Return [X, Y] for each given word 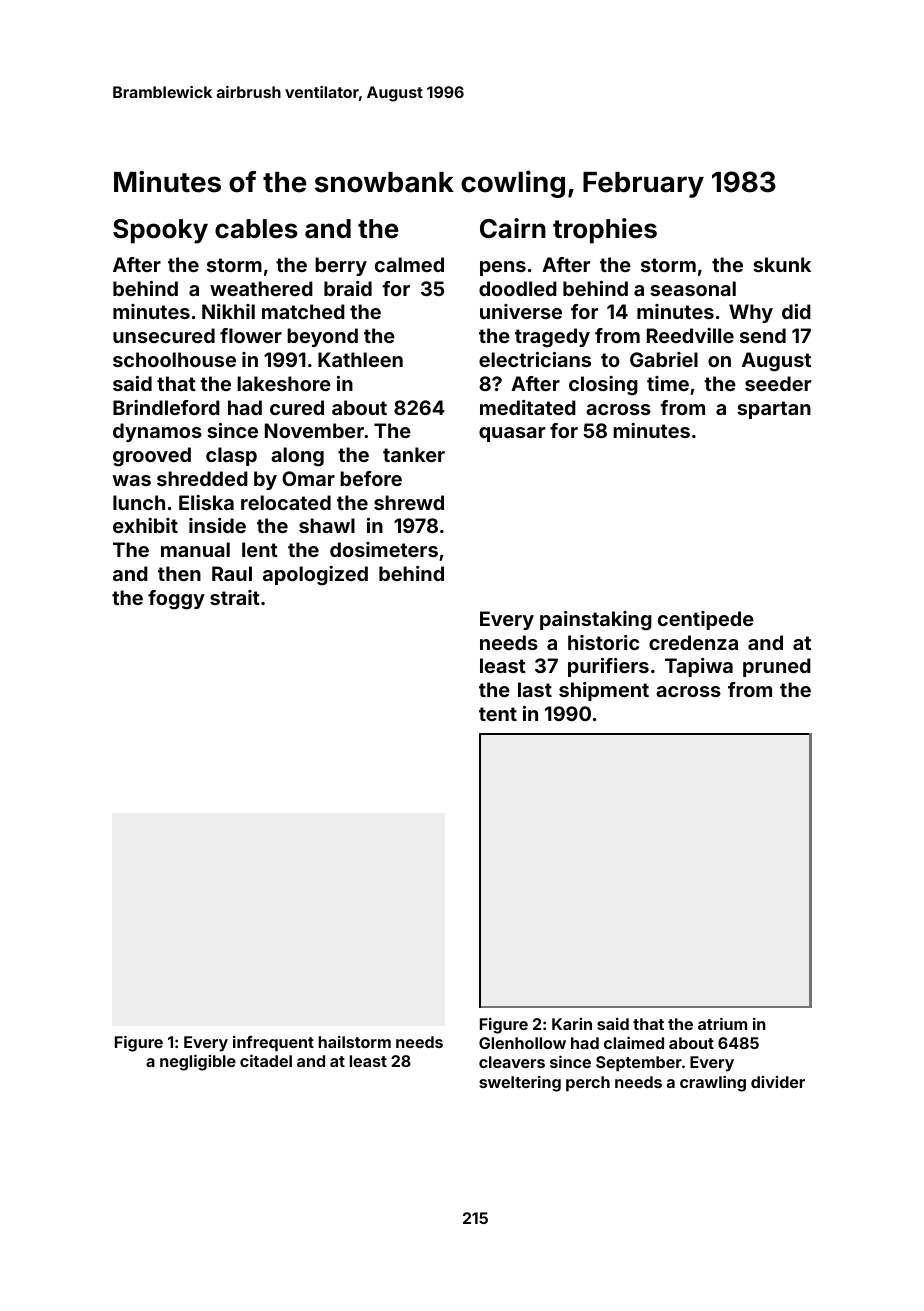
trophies [605, 231]
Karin [572, 1024]
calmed [409, 264]
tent [498, 714]
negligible [198, 1062]
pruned [777, 667]
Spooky [160, 231]
